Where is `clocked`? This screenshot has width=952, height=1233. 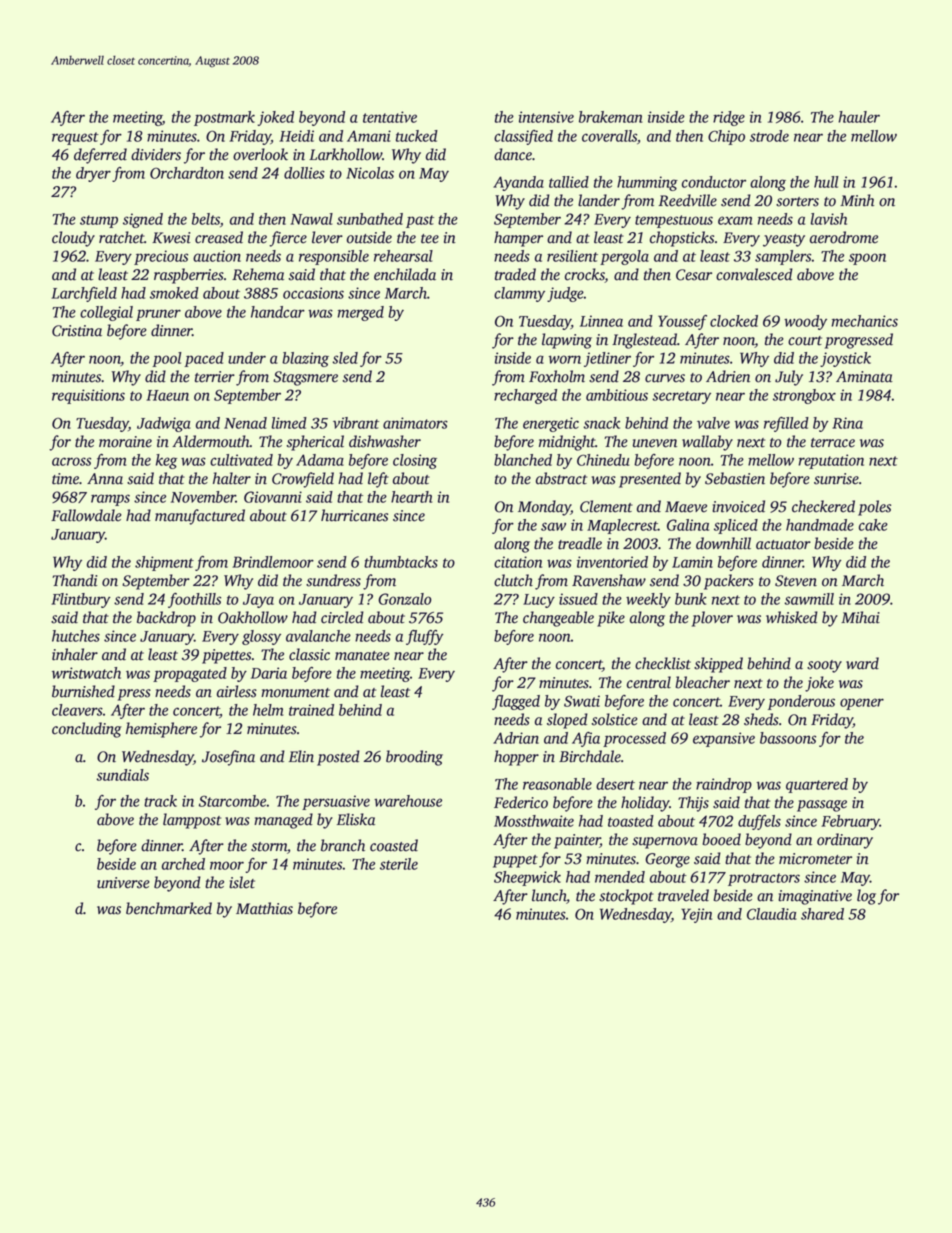 clocked is located at coordinates (734, 321).
